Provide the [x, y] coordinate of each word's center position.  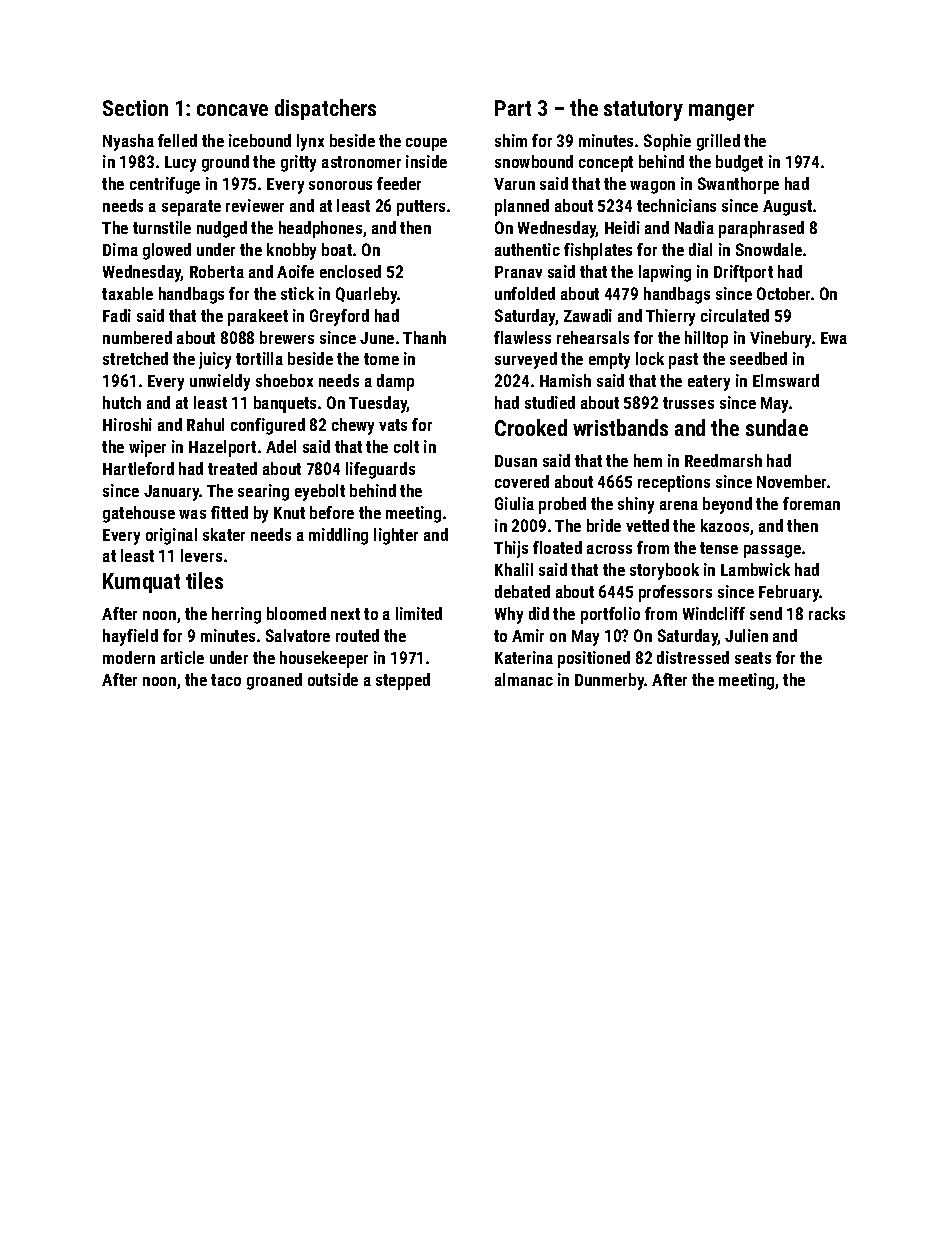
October [783, 293]
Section [135, 108]
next [345, 614]
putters [421, 208]
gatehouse [139, 514]
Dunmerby [610, 681]
